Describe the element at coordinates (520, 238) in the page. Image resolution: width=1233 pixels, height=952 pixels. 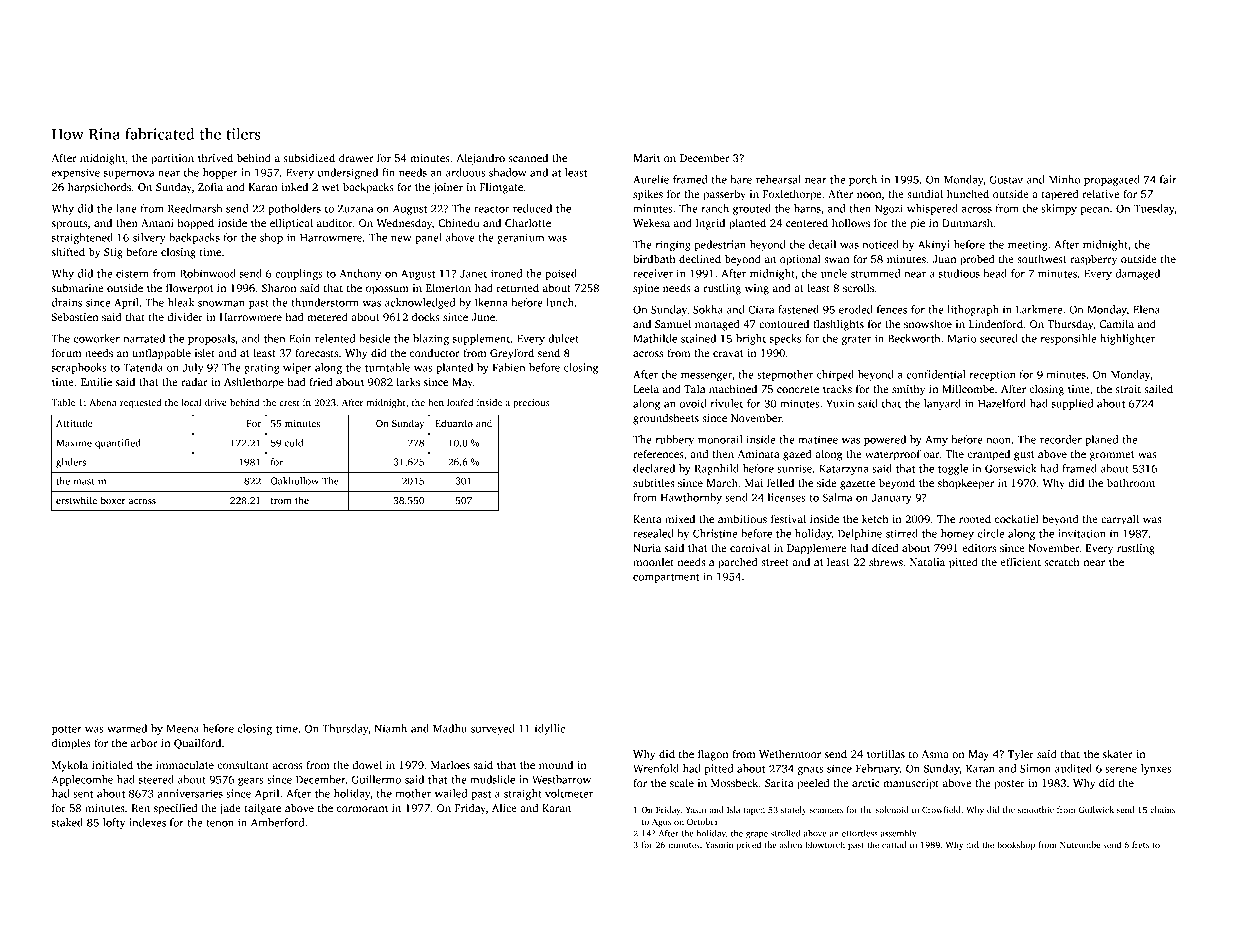
I see `geranium` at that location.
